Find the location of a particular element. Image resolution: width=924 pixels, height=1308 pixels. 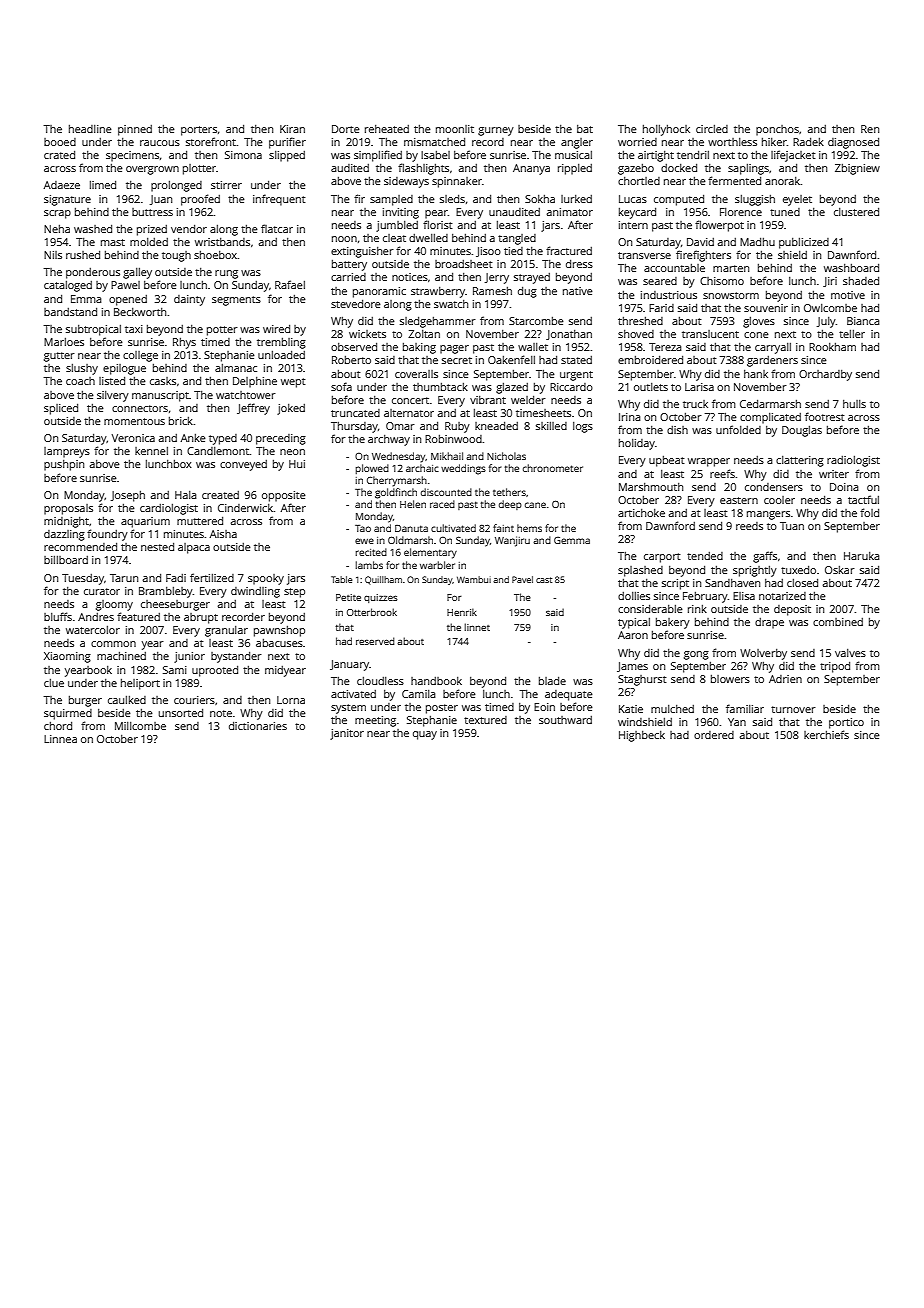

specimens is located at coordinates (132, 156).
